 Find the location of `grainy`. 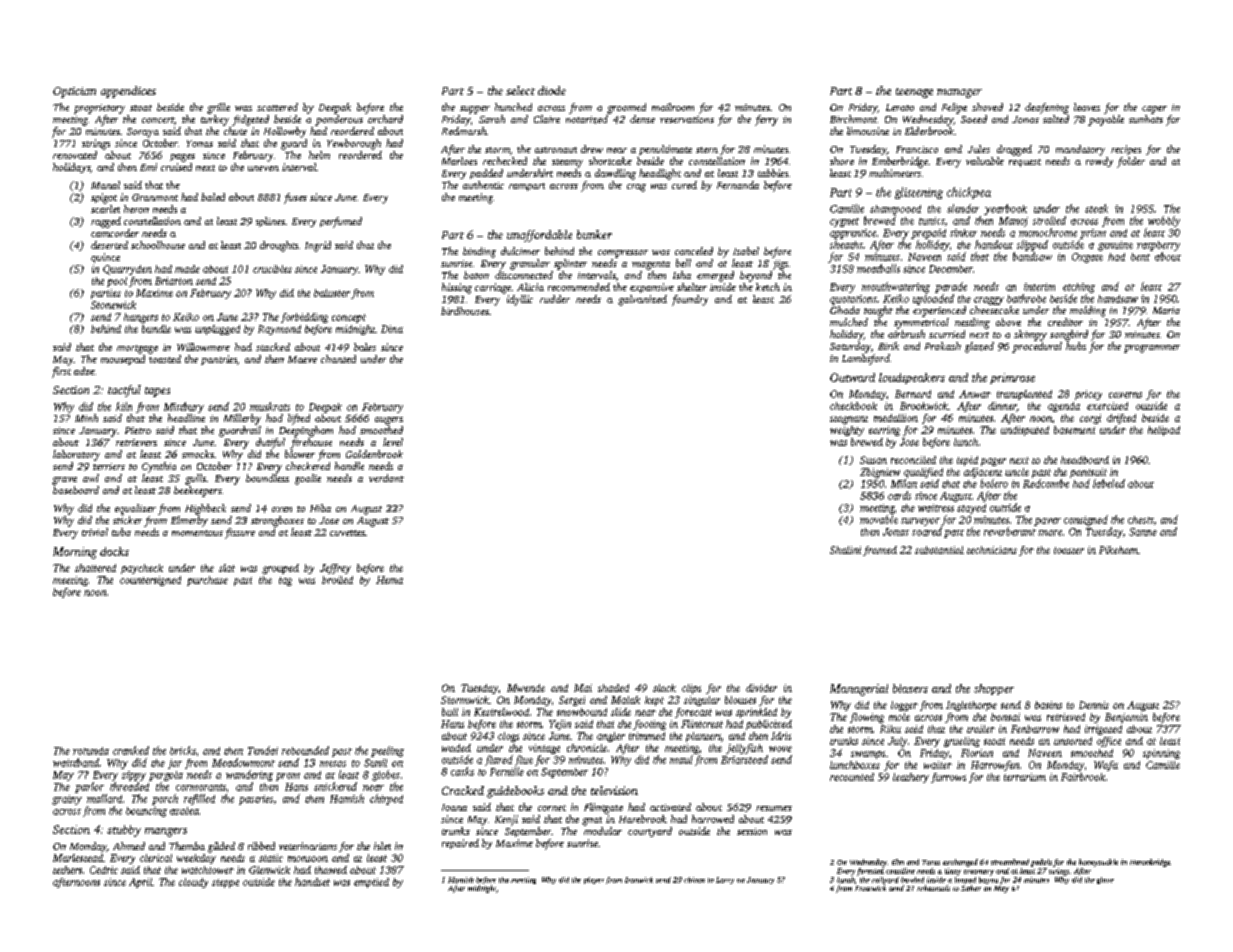

grainy is located at coordinates (67, 800).
